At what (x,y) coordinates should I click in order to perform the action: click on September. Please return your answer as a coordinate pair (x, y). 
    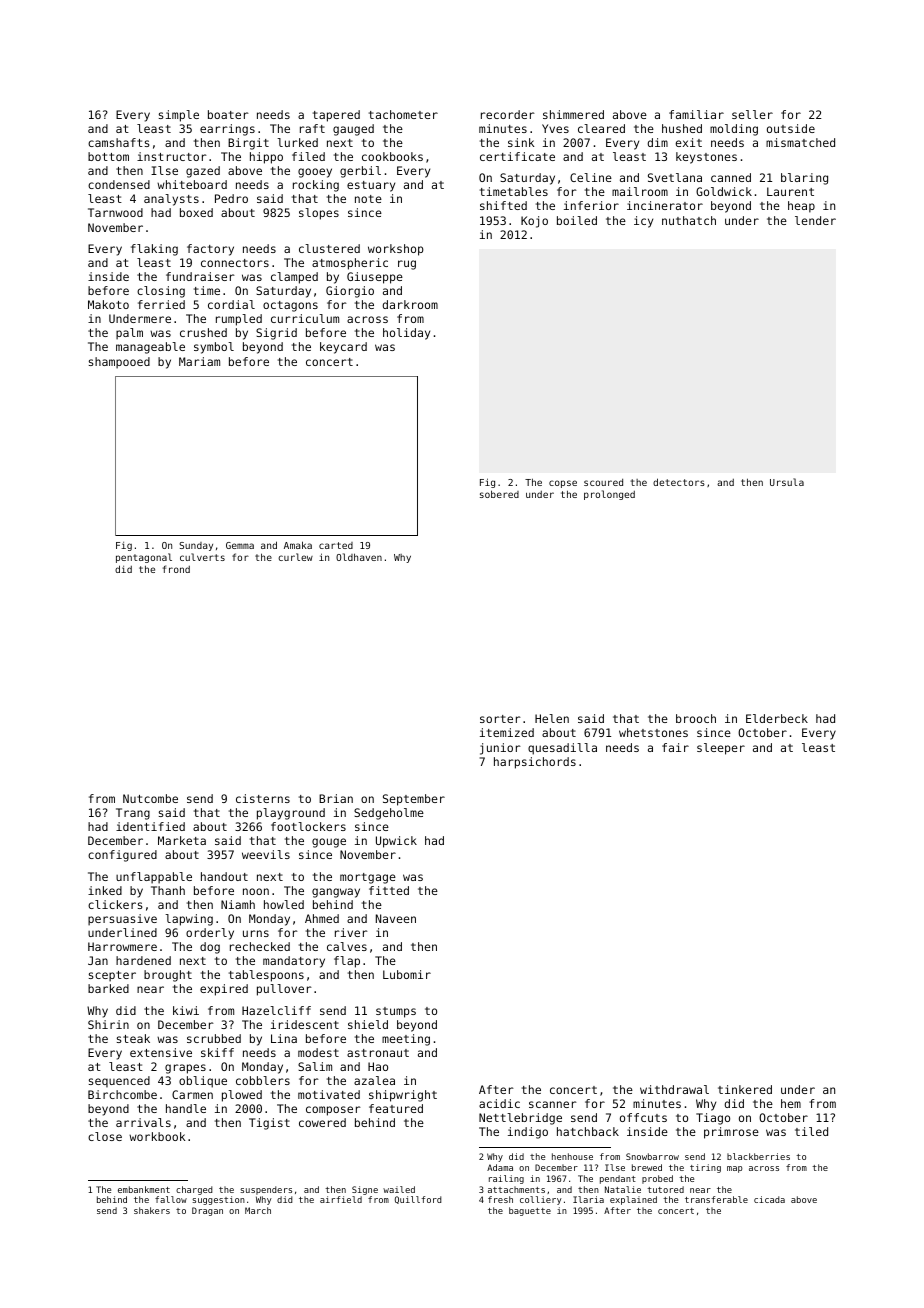
    Looking at the image, I should click on (414, 800).
